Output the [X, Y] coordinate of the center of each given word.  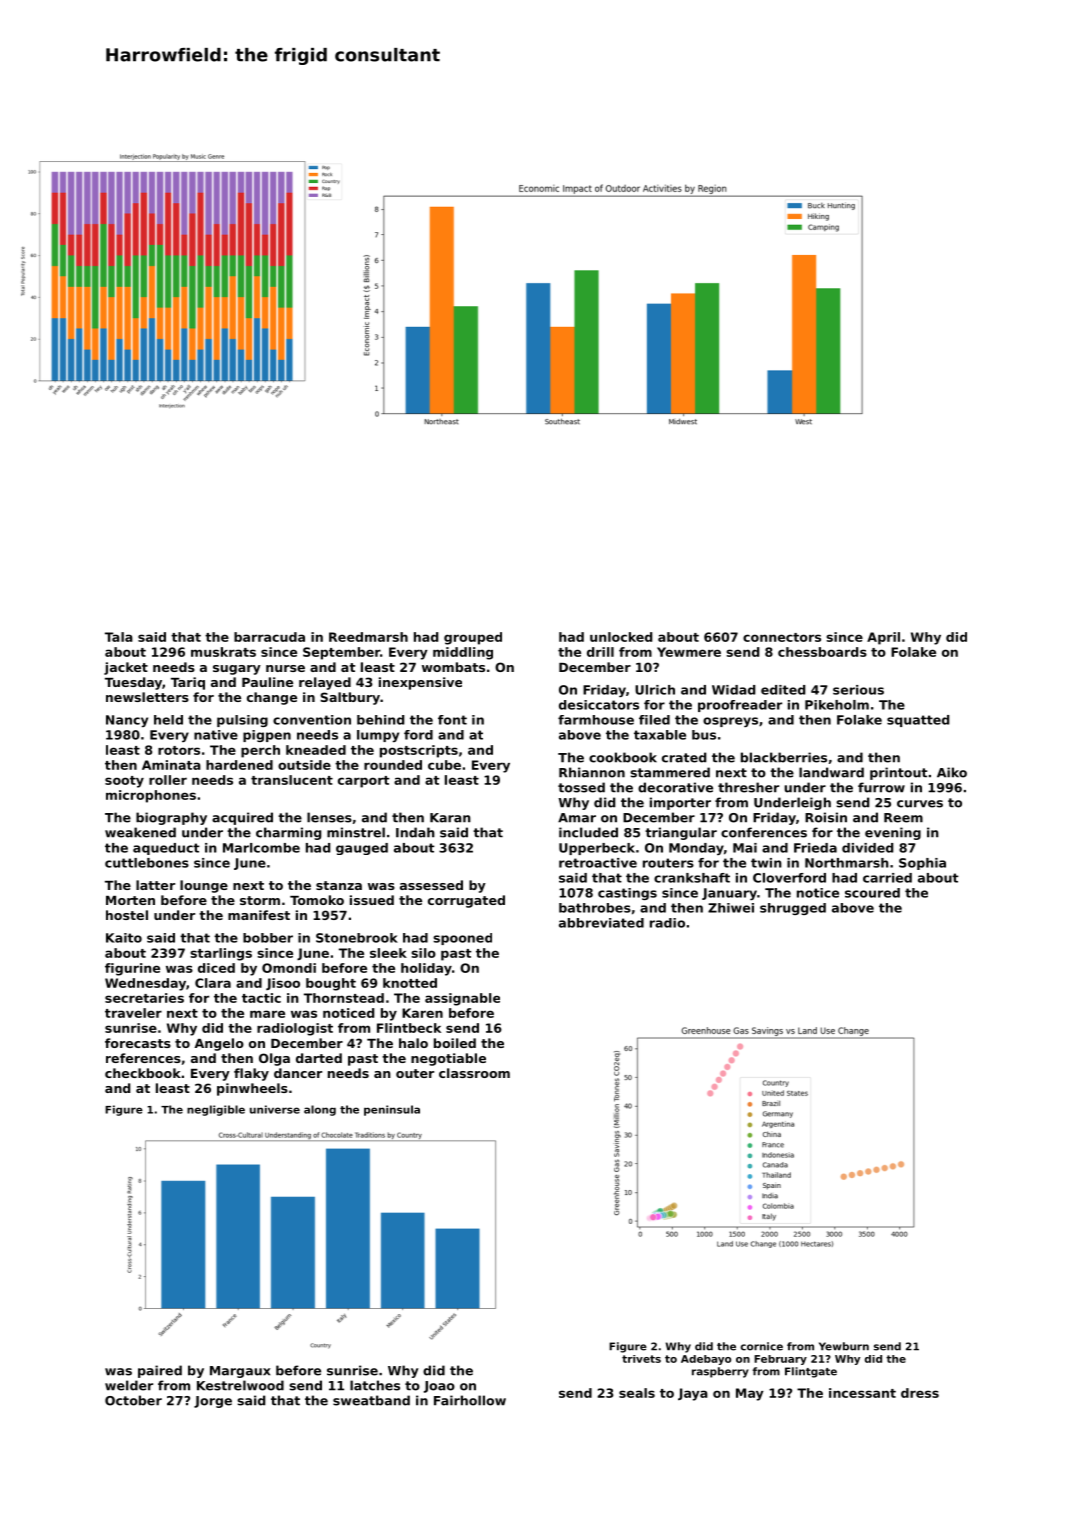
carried [887, 878]
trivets [641, 1359]
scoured [872, 893]
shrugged [793, 909]
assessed [431, 885]
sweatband [371, 1400]
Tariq [188, 683]
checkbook [143, 1073]
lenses [329, 817]
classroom [474, 1073]
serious [858, 690]
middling [463, 653]
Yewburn [844, 1346]
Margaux [240, 1372]
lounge [204, 886]
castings [627, 894]
